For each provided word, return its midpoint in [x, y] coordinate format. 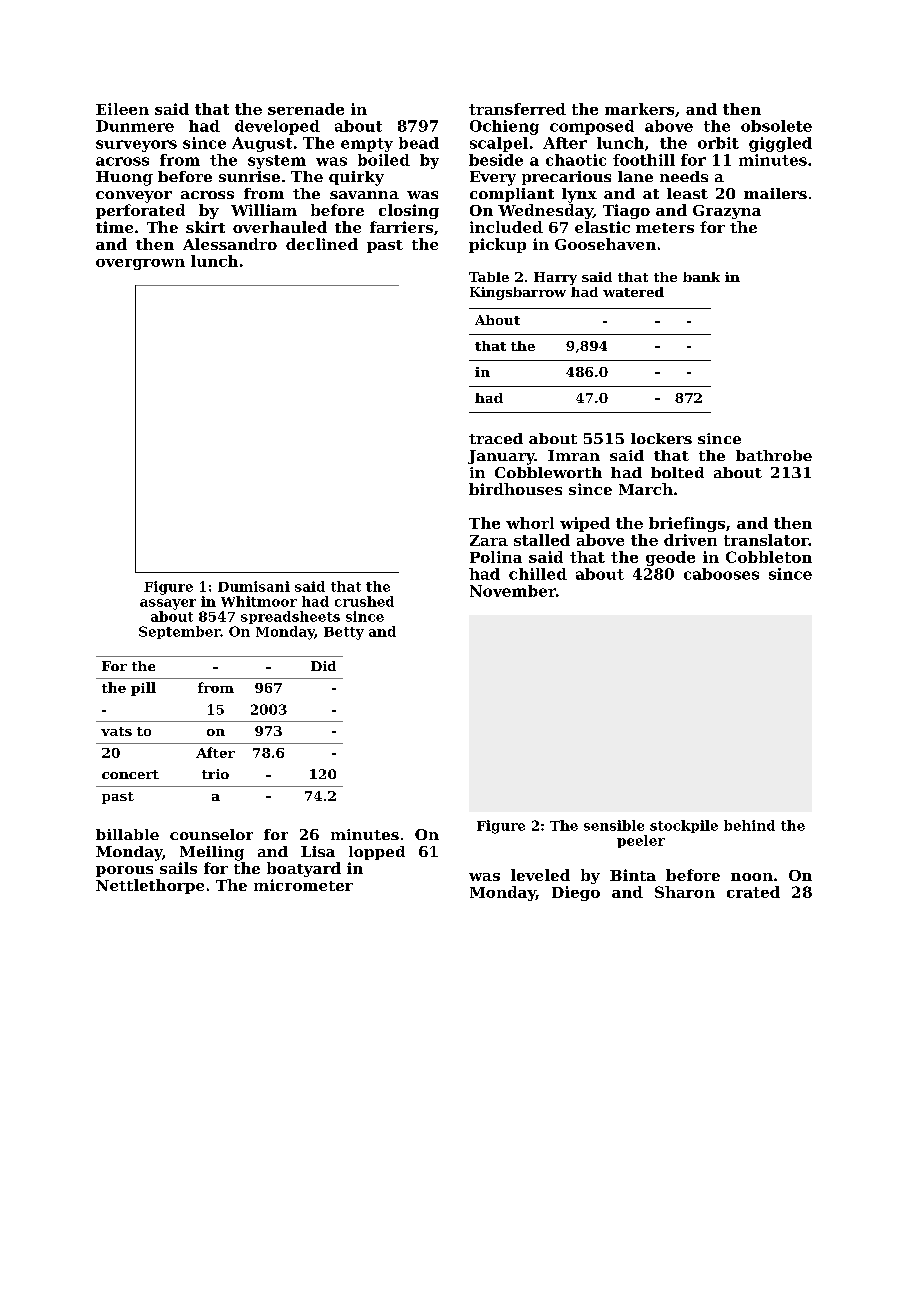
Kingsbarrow [518, 293]
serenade [306, 109]
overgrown [140, 264]
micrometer [303, 885]
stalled [542, 540]
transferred [517, 109]
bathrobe [774, 455]
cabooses [721, 574]
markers [639, 109]
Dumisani [254, 586]
